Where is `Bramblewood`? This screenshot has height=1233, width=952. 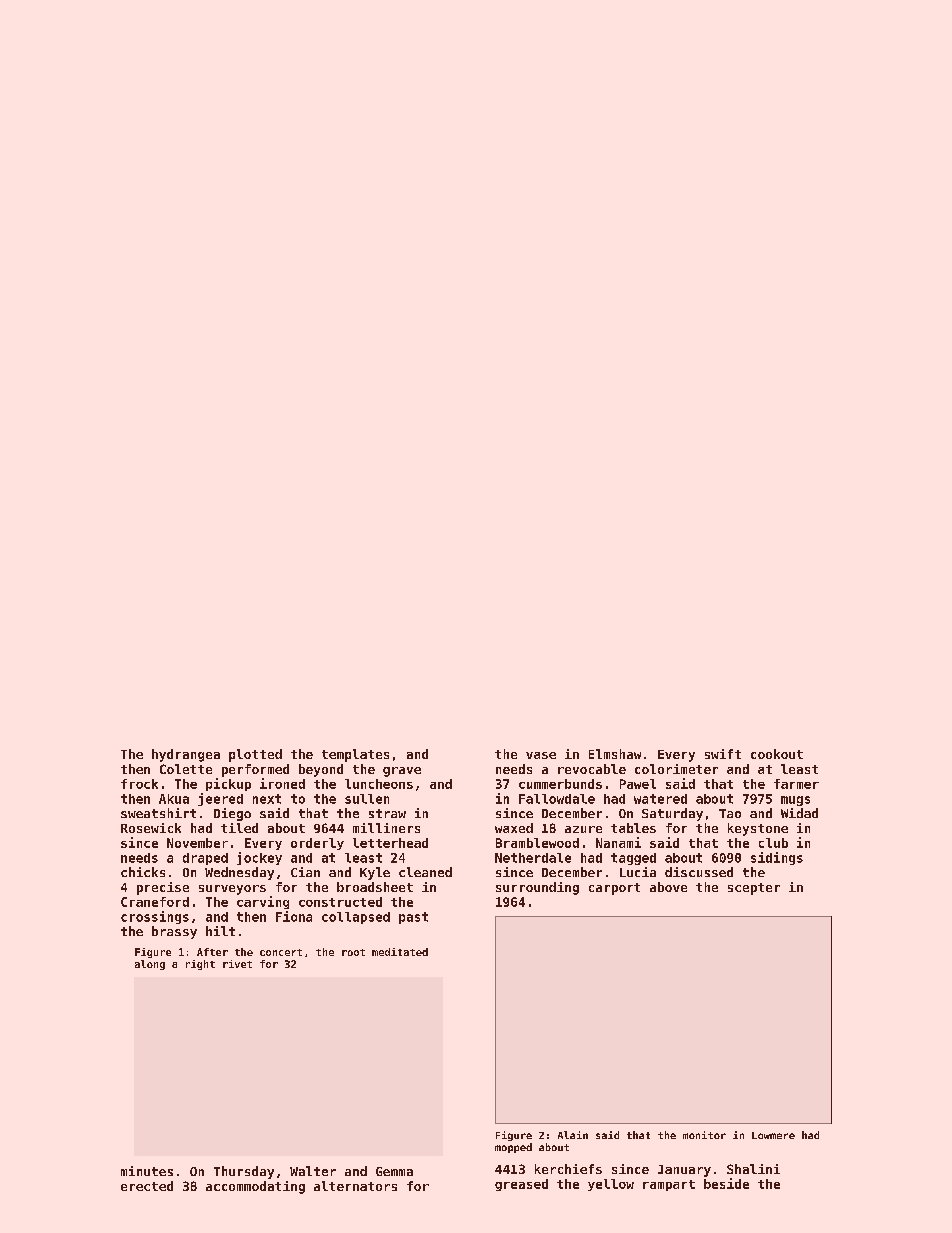
Bramblewood is located at coordinates (537, 843).
